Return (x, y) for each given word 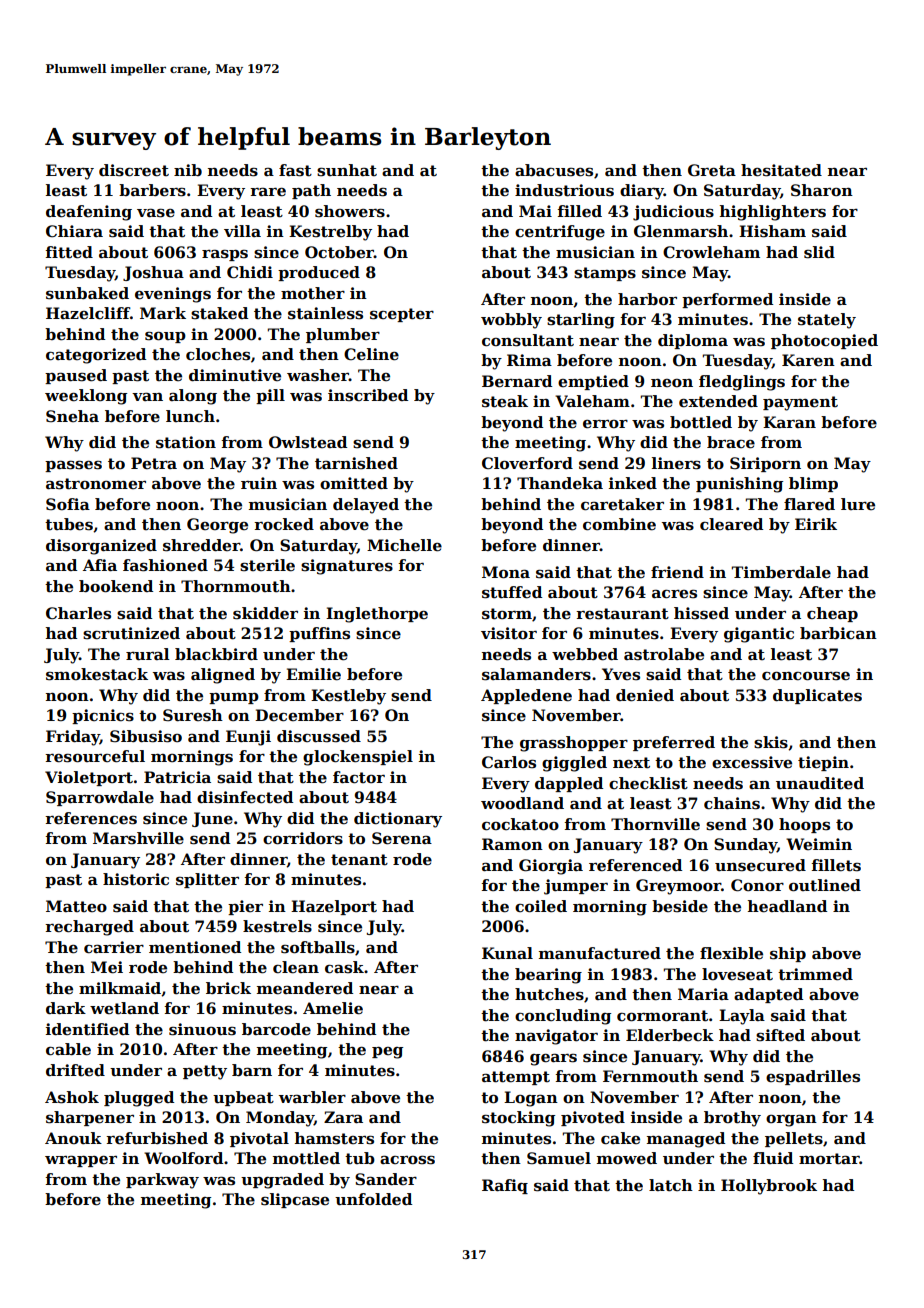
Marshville (138, 838)
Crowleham (711, 252)
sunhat (347, 170)
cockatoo (520, 824)
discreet (134, 170)
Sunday (745, 846)
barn (252, 1070)
